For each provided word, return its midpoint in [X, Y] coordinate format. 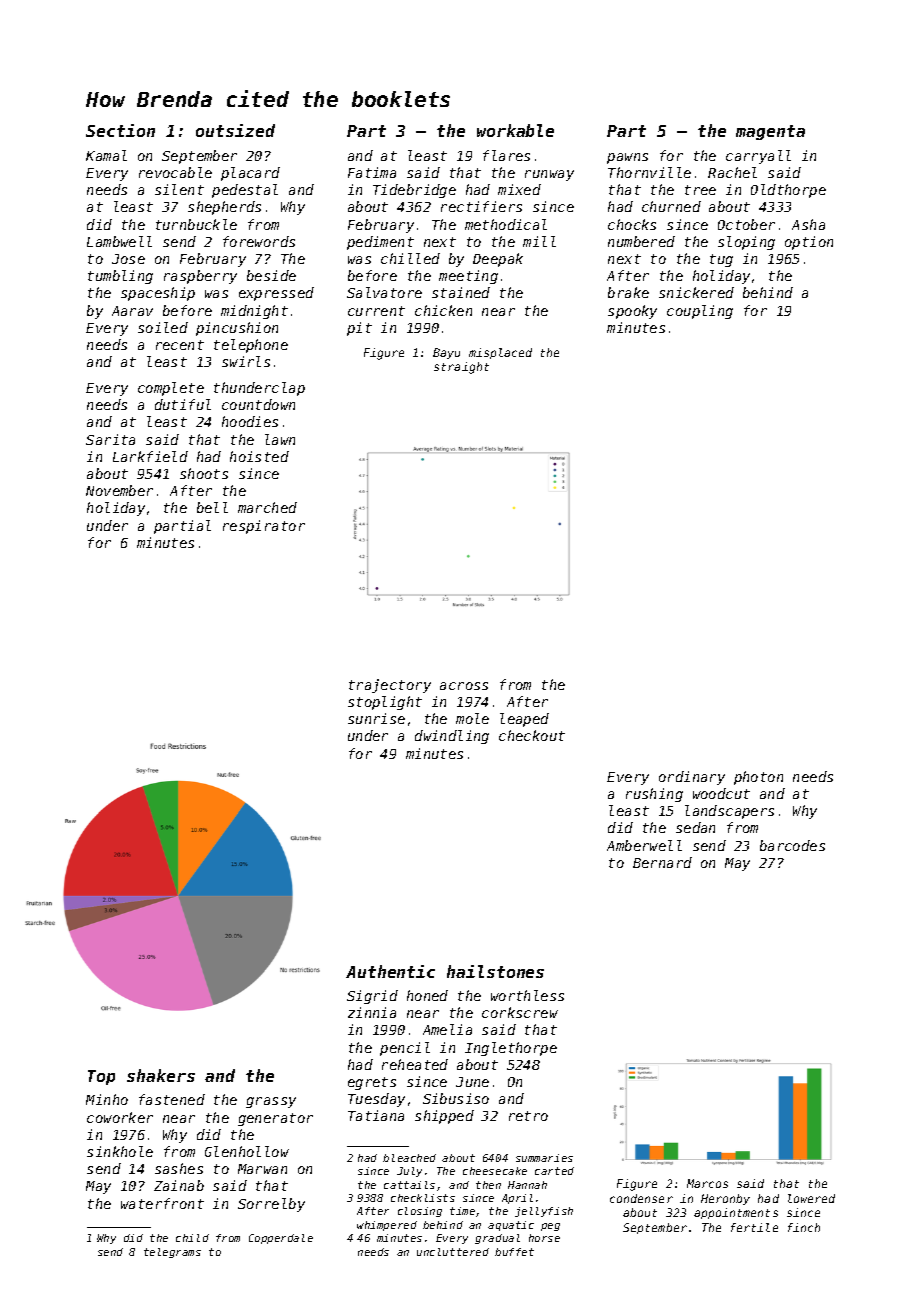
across [464, 686]
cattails [409, 1185]
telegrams [172, 1253]
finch [804, 1227]
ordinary [692, 778]
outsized [235, 130]
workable [515, 130]
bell [212, 507]
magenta [770, 132]
